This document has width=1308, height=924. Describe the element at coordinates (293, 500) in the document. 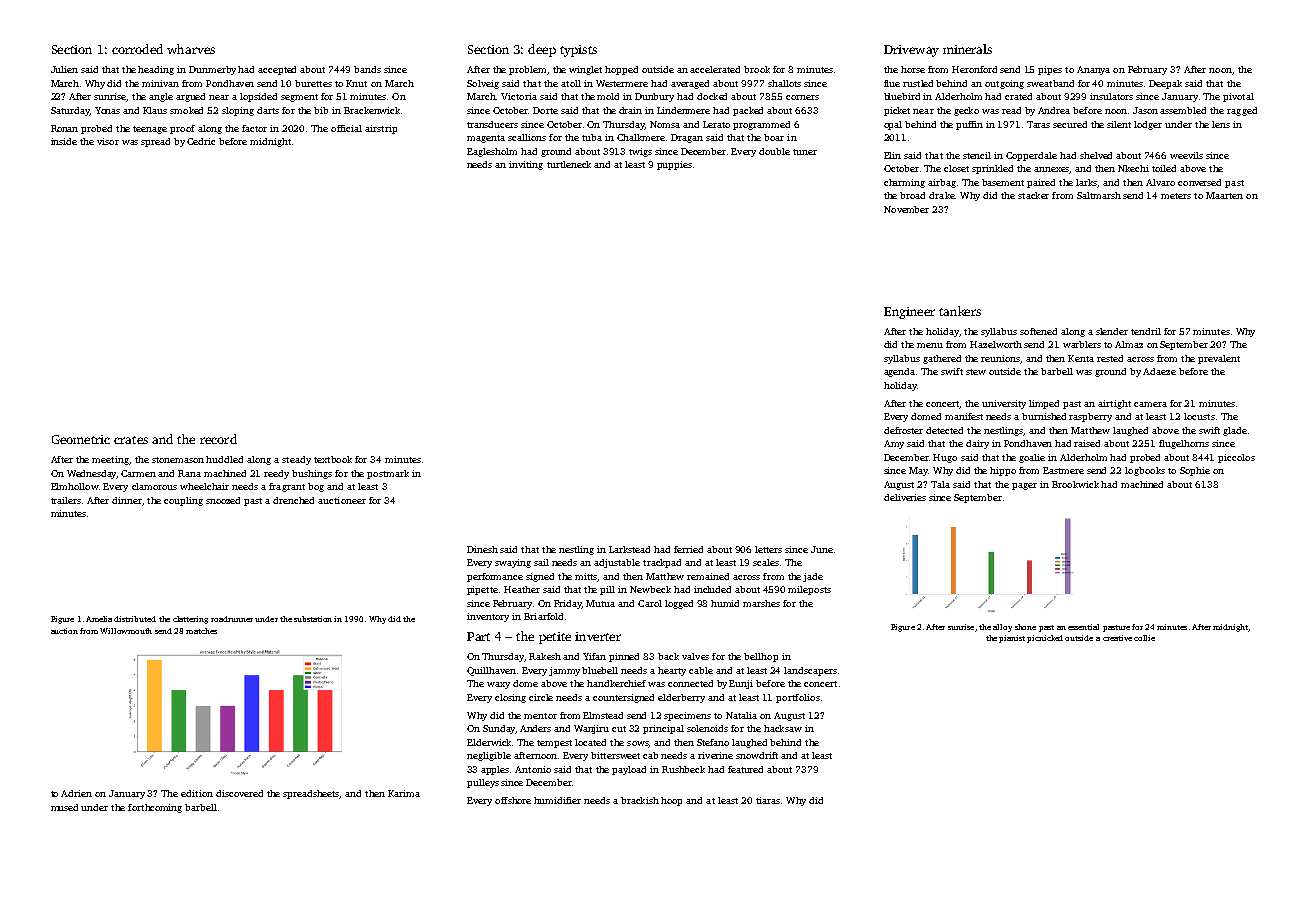

I see `drenched` at that location.
